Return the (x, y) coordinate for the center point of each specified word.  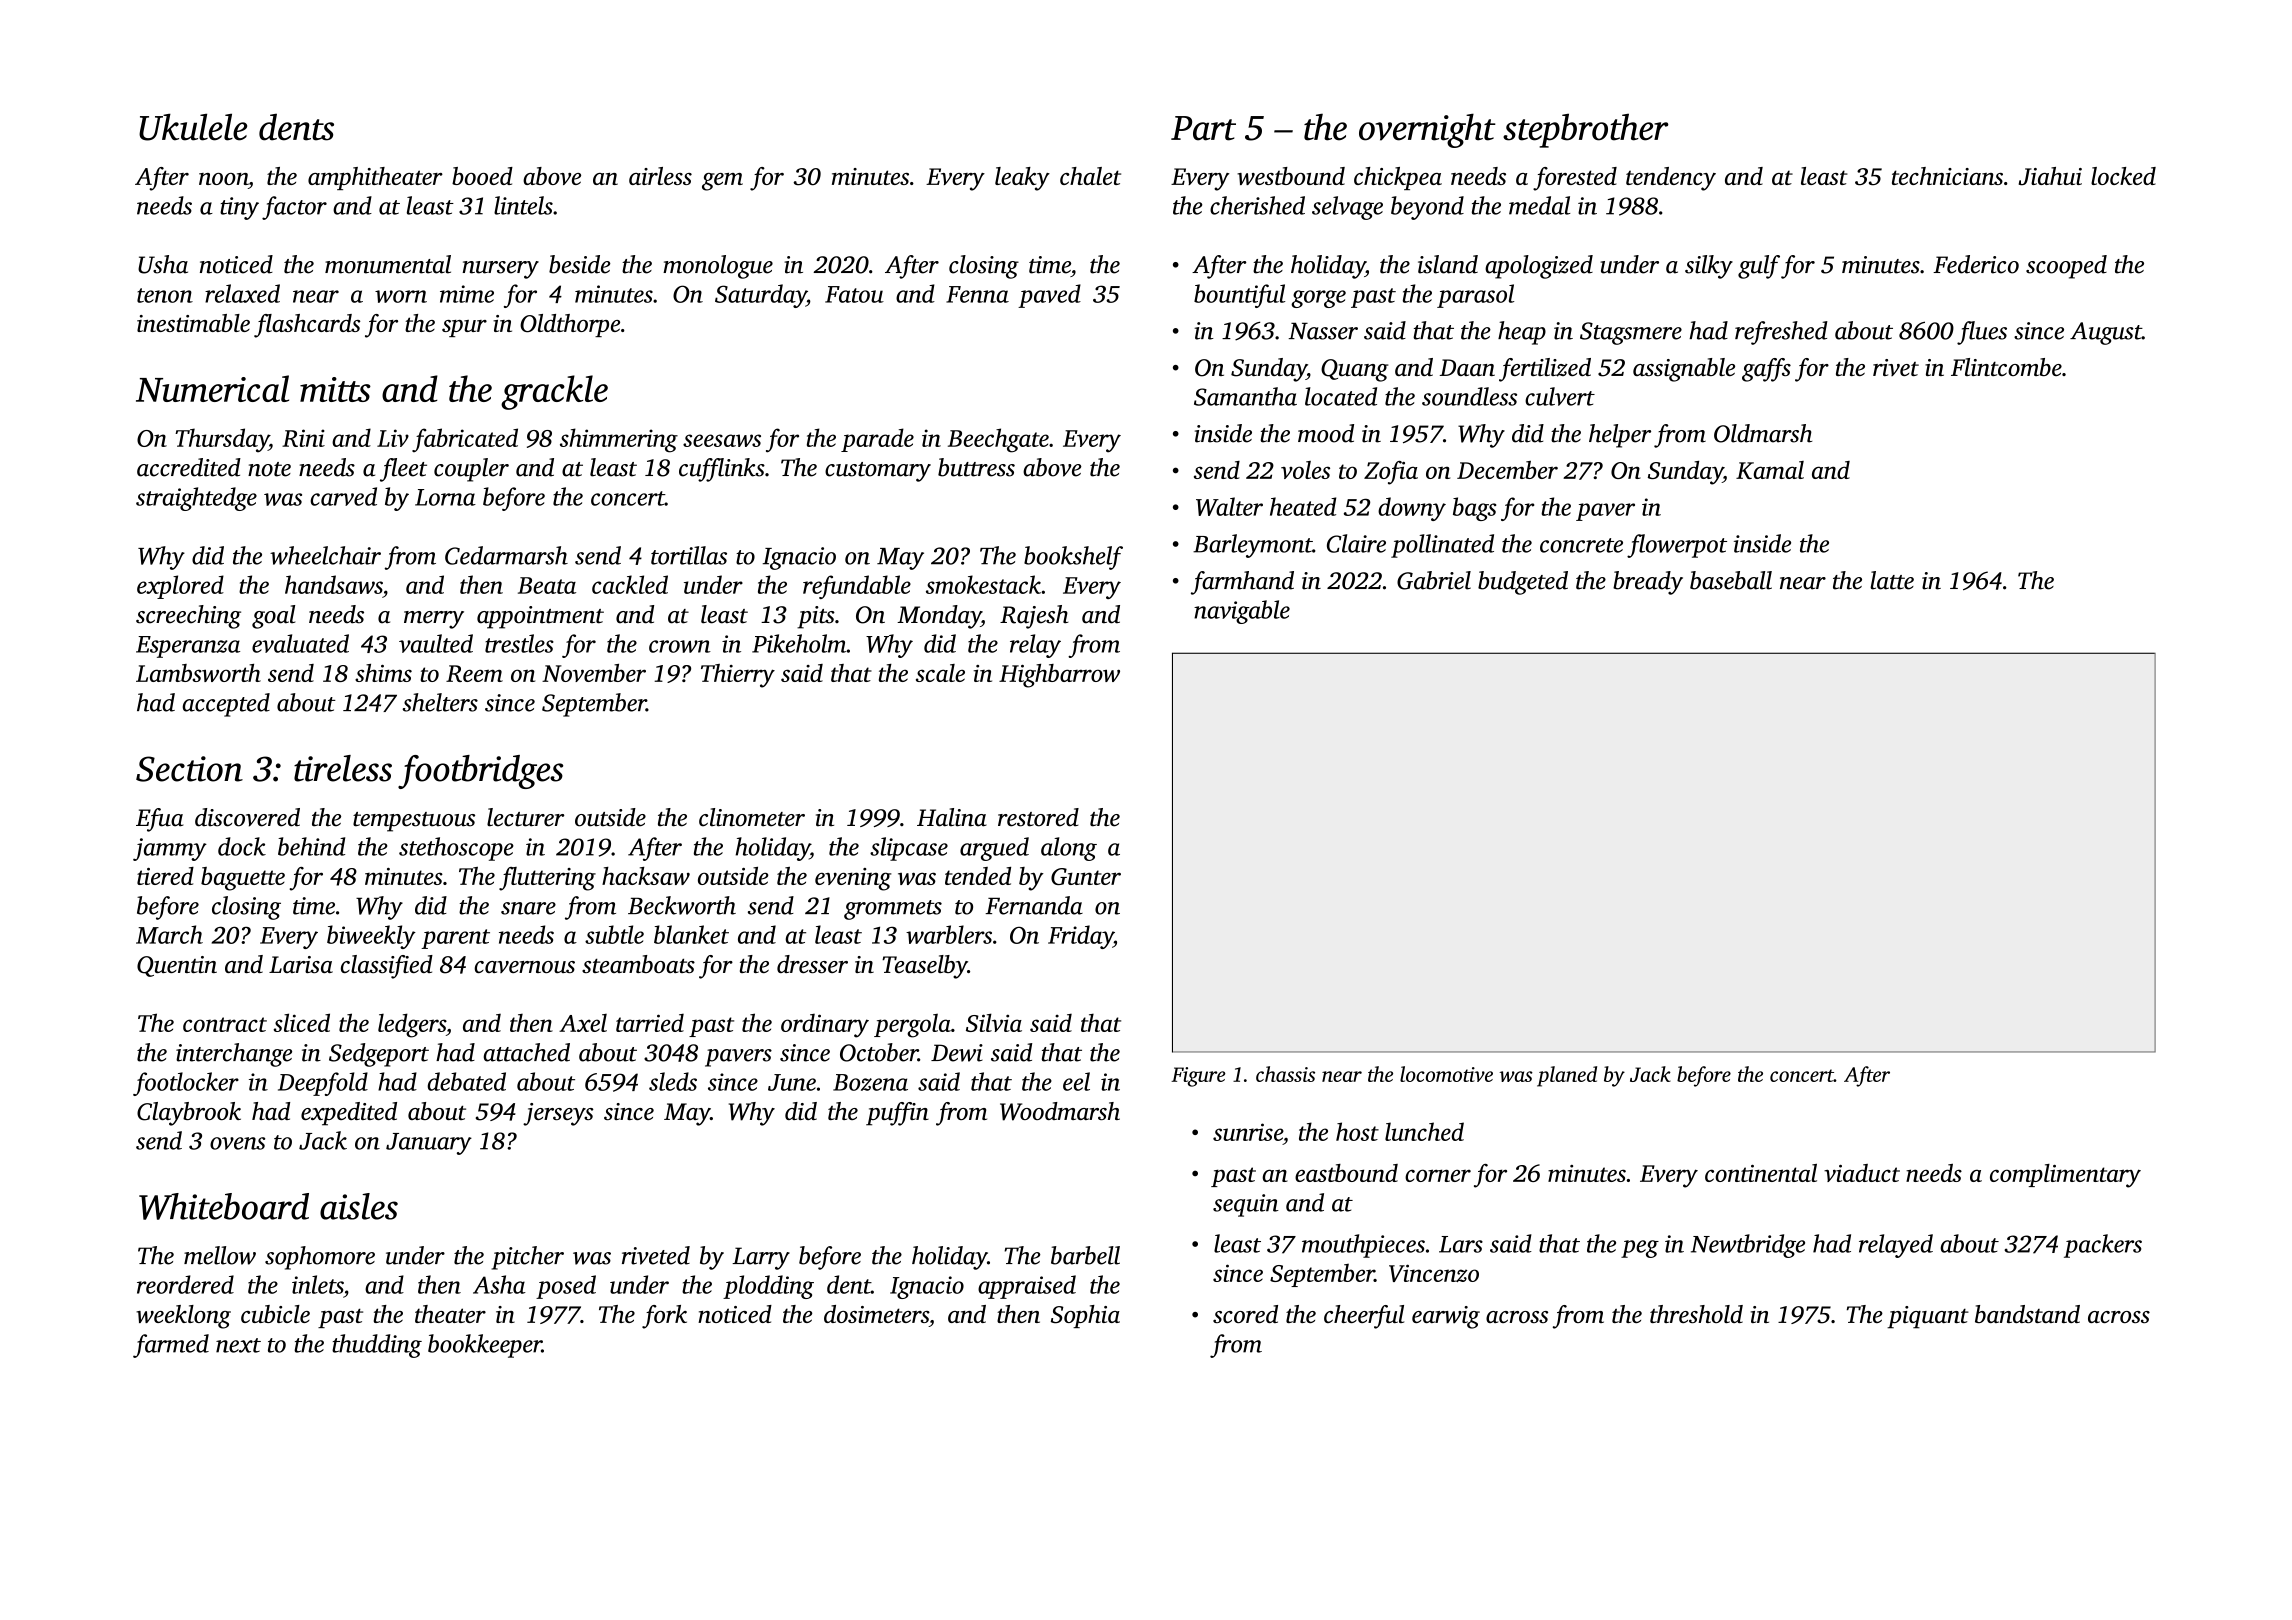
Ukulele (193, 127)
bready (1648, 583)
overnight (1427, 130)
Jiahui (2050, 176)
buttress (976, 467)
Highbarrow (1059, 676)
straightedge (196, 499)
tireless (343, 768)
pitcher (528, 1258)
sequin (1246, 1205)
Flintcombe (2006, 367)
